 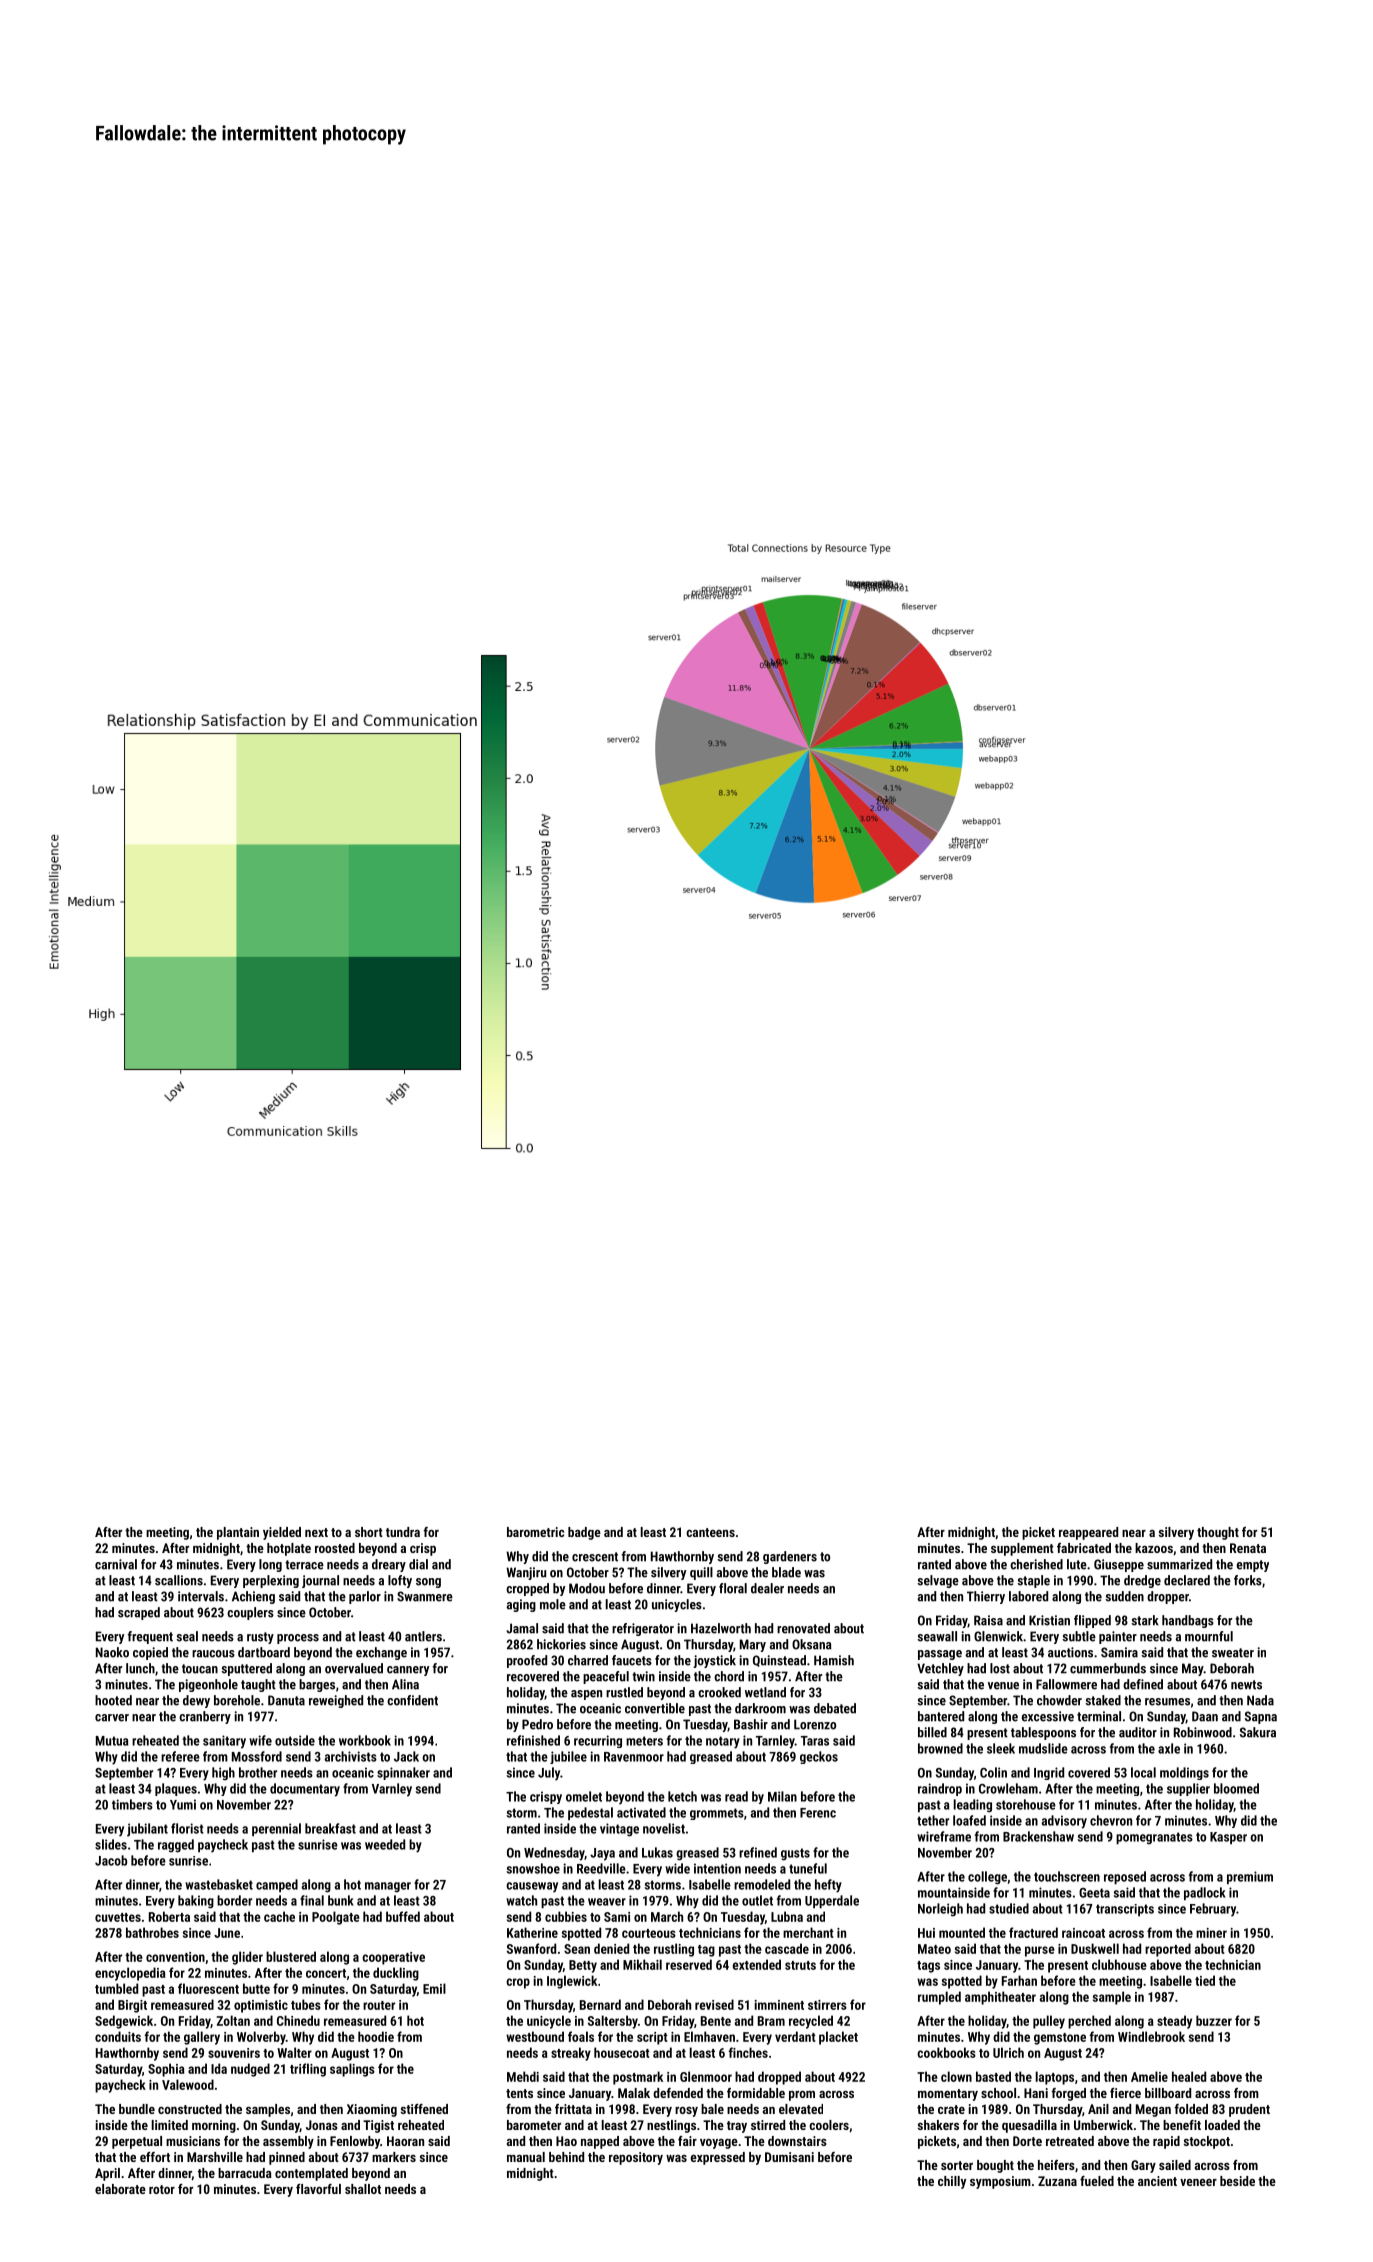 I want to click on parlor, so click(x=365, y=1597).
